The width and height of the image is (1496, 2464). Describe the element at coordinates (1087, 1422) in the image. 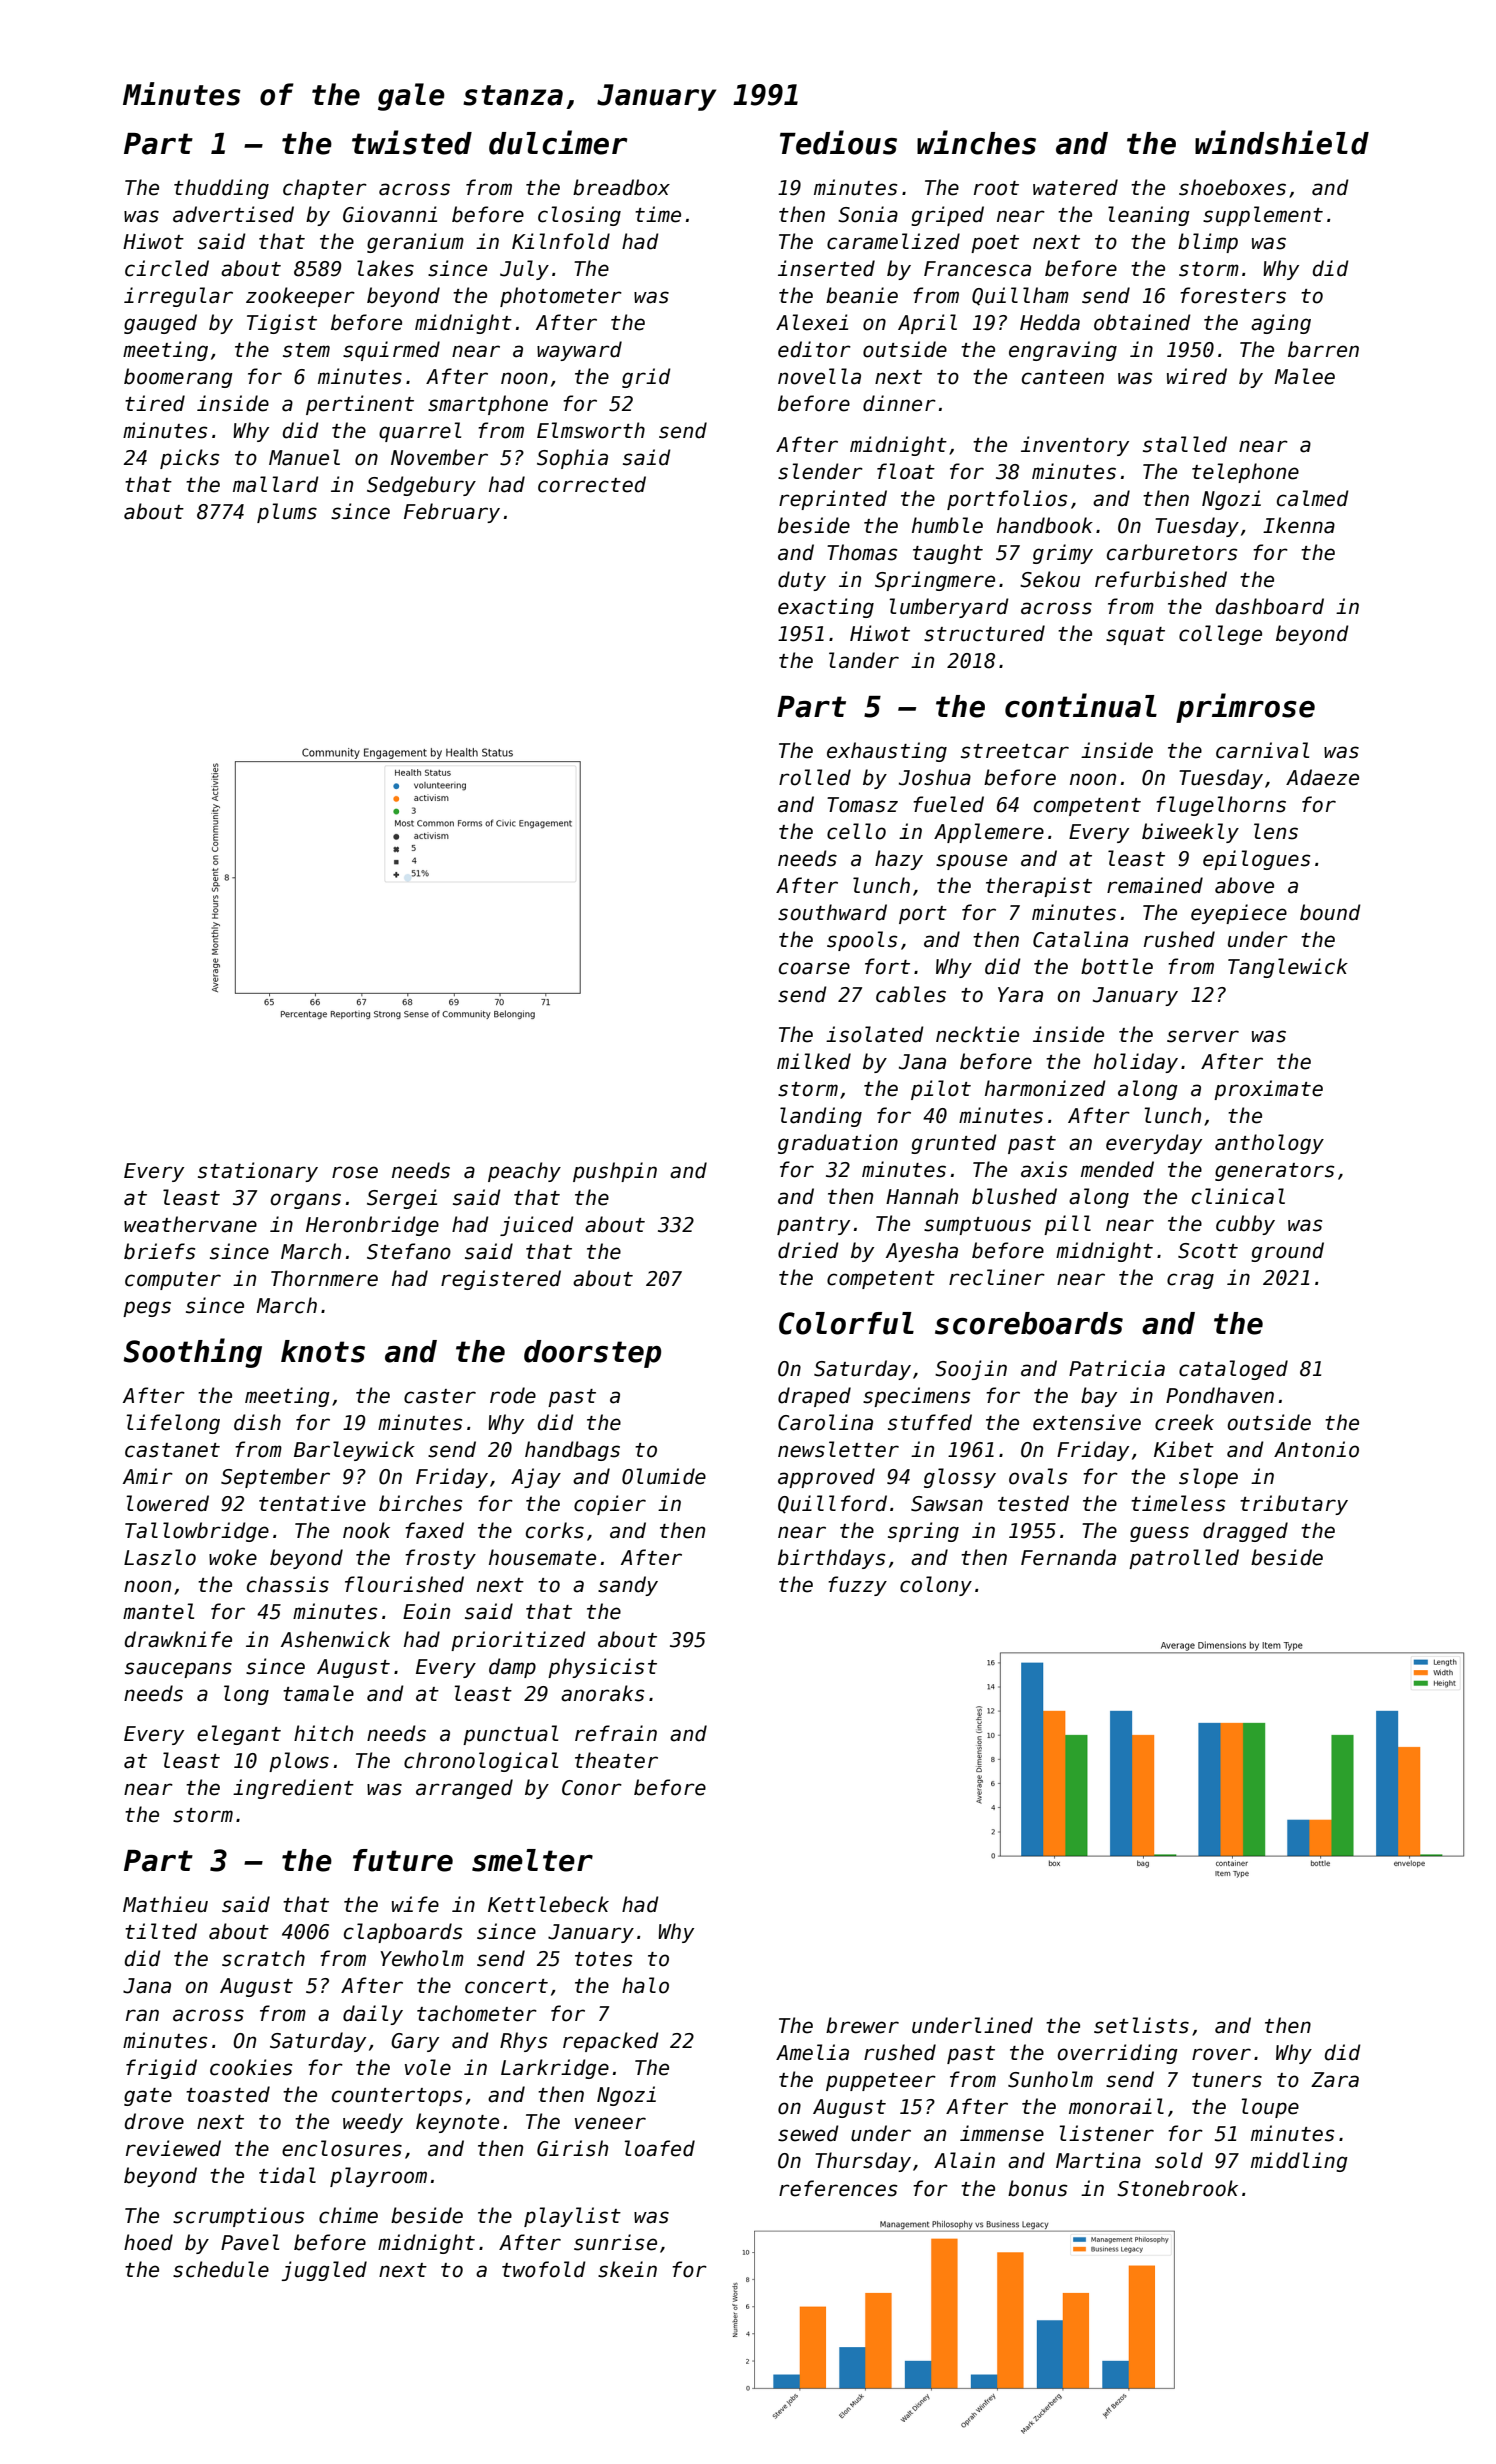

I see `extensive` at that location.
